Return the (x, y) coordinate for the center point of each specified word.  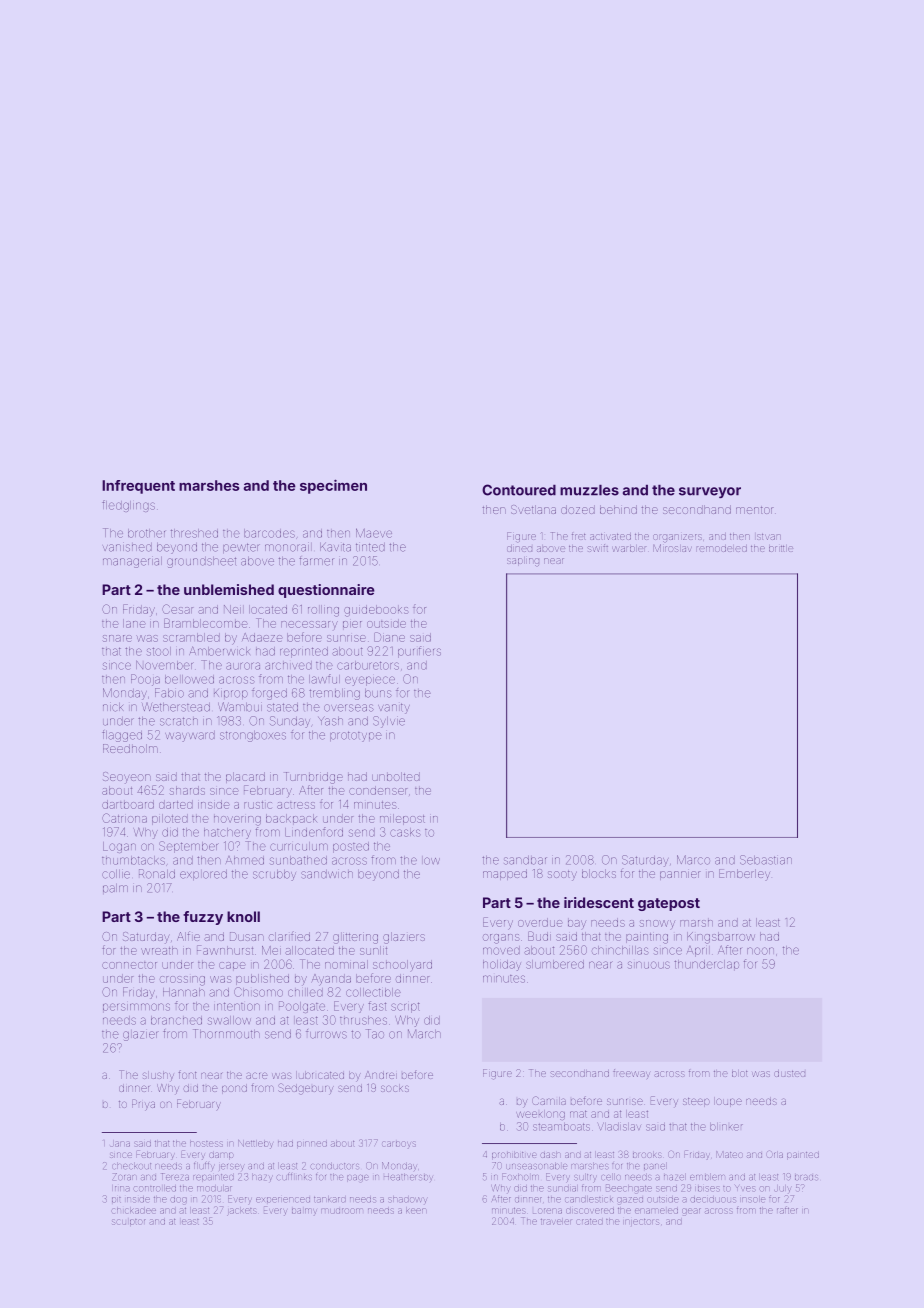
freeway (631, 1074)
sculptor (128, 1222)
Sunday (290, 722)
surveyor (710, 492)
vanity (394, 708)
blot (739, 1074)
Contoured (519, 490)
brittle (781, 549)
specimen (333, 486)
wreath (159, 950)
